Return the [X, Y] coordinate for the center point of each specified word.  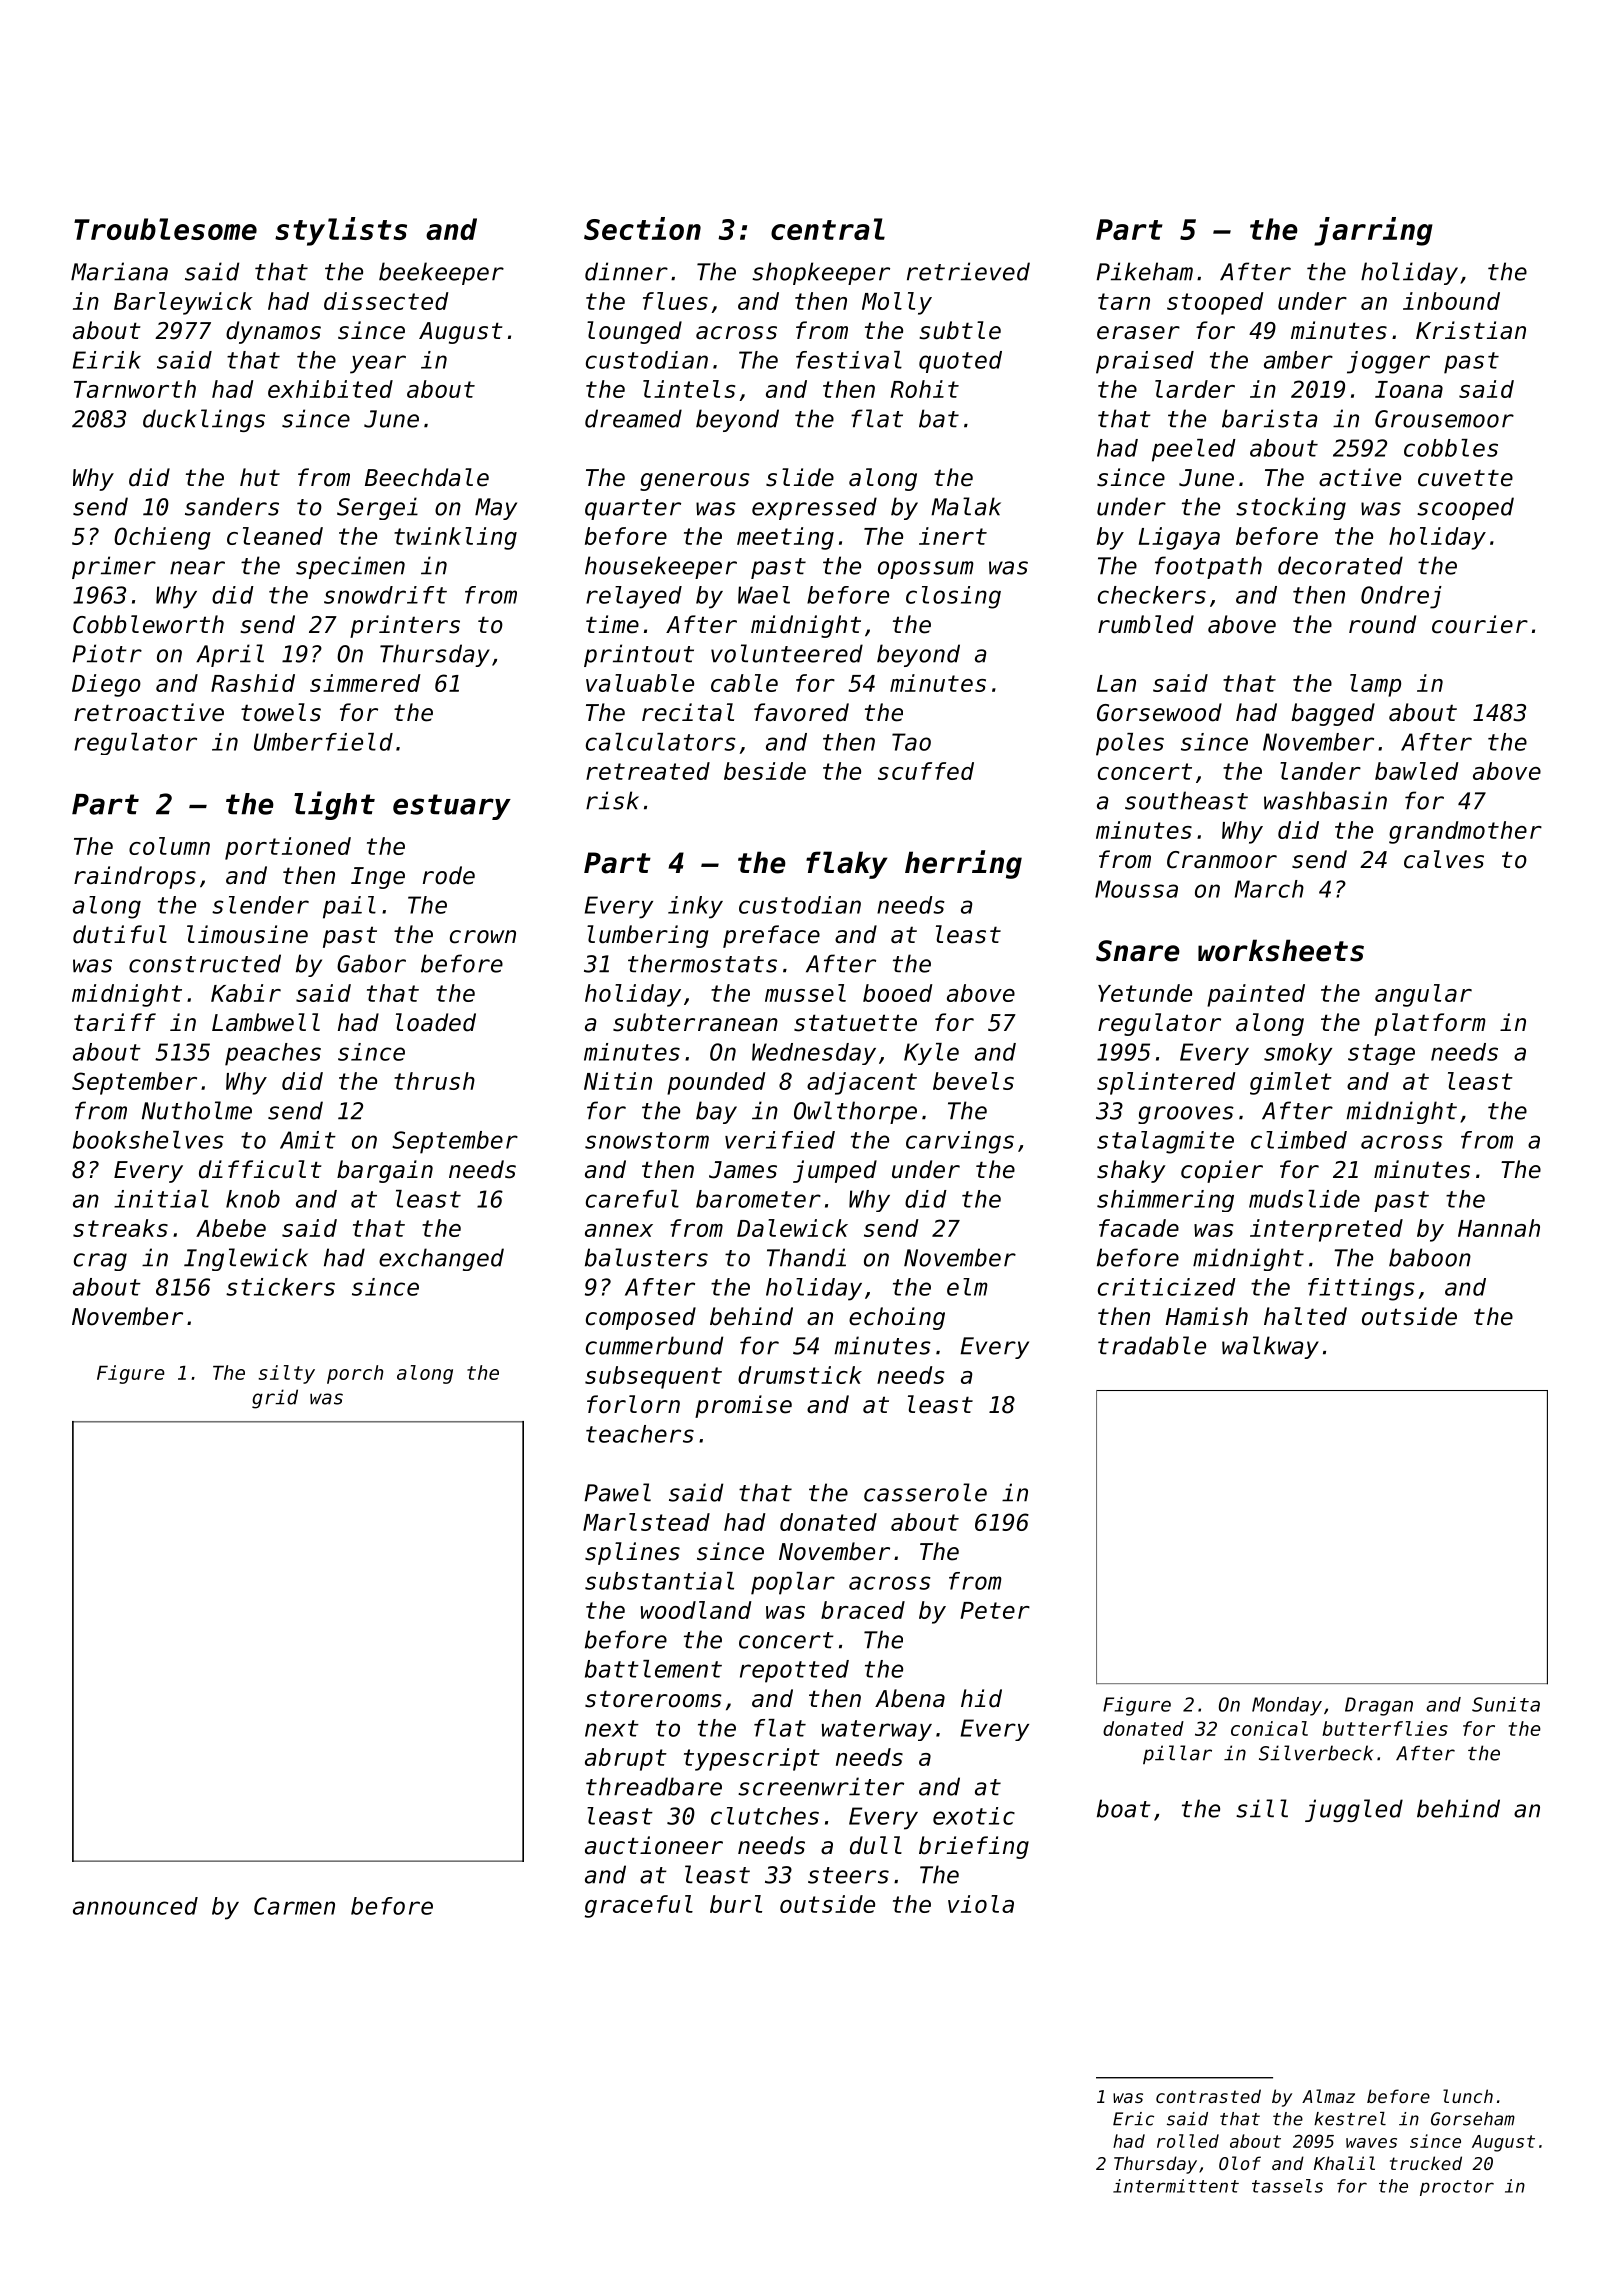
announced [135, 1906]
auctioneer [654, 1845]
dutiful [120, 934]
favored [801, 712]
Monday [1287, 1706]
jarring [1373, 231]
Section [642, 228]
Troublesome [165, 229]
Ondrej [1401, 597]
